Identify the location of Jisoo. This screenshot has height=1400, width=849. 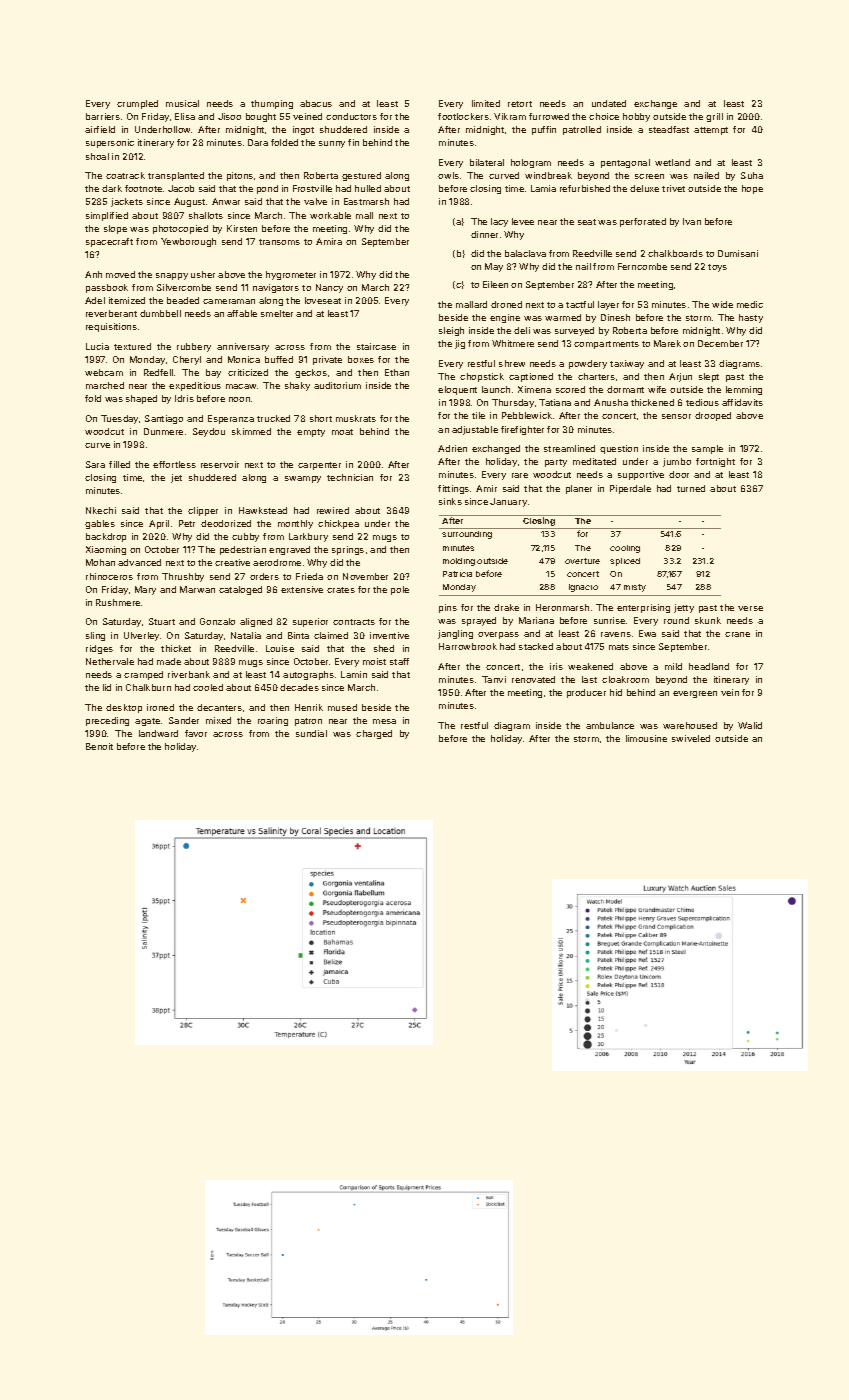
(229, 116).
